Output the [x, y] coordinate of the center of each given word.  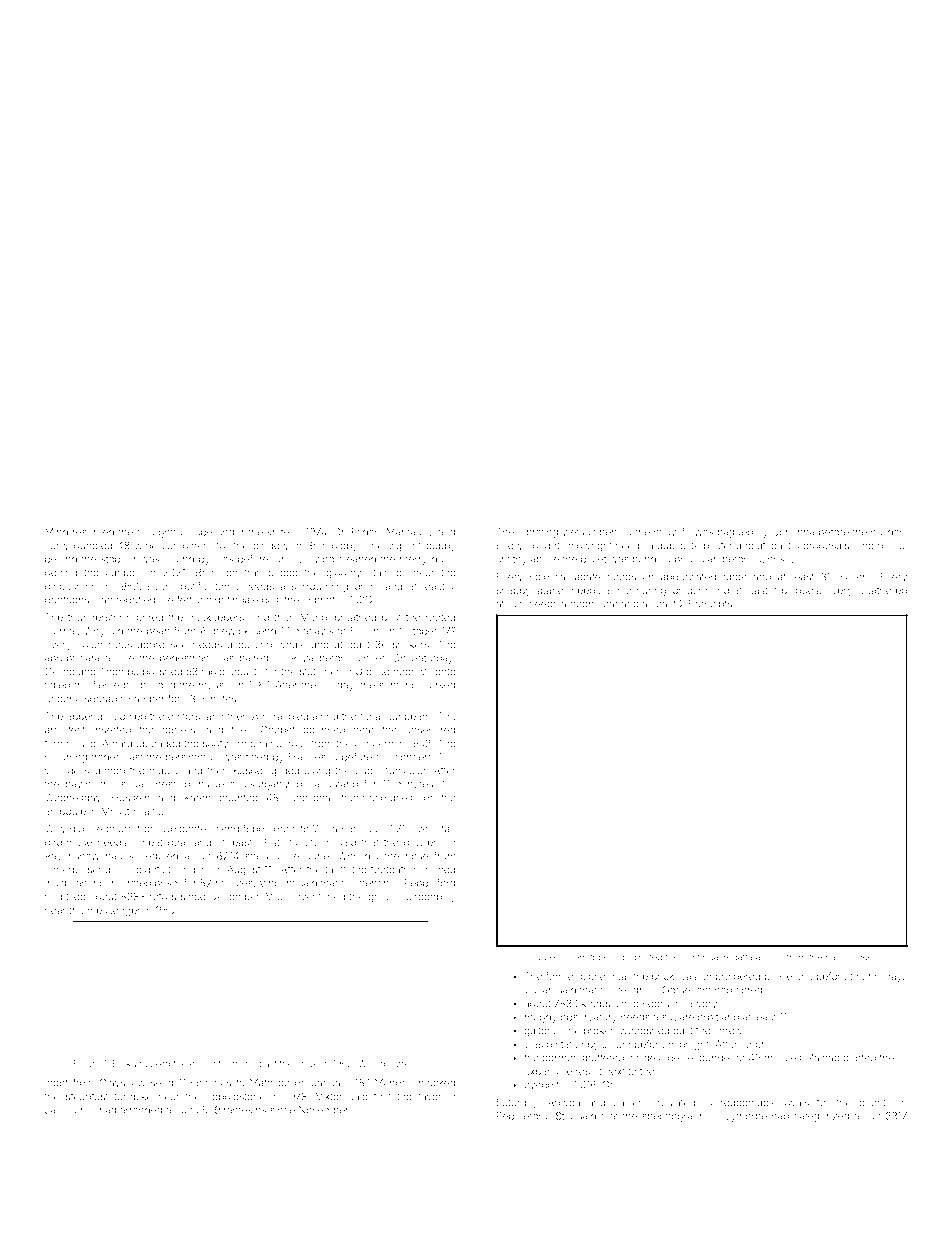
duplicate [678, 546]
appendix [88, 717]
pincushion [71, 587]
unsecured [430, 730]
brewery [423, 843]
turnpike [133, 1097]
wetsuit [579, 532]
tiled [76, 897]
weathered [882, 590]
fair [448, 828]
